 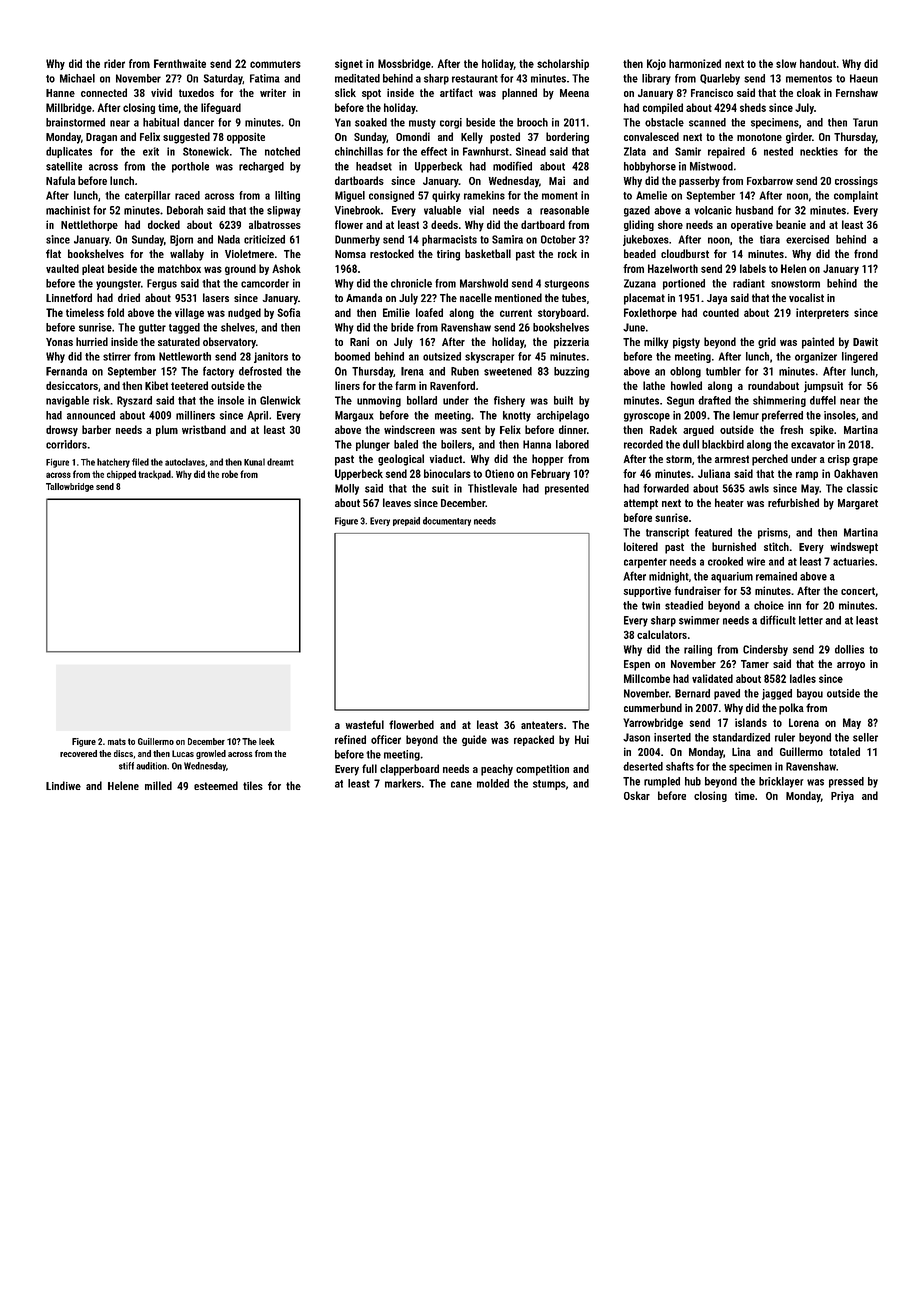 I want to click on attempt, so click(x=641, y=504).
